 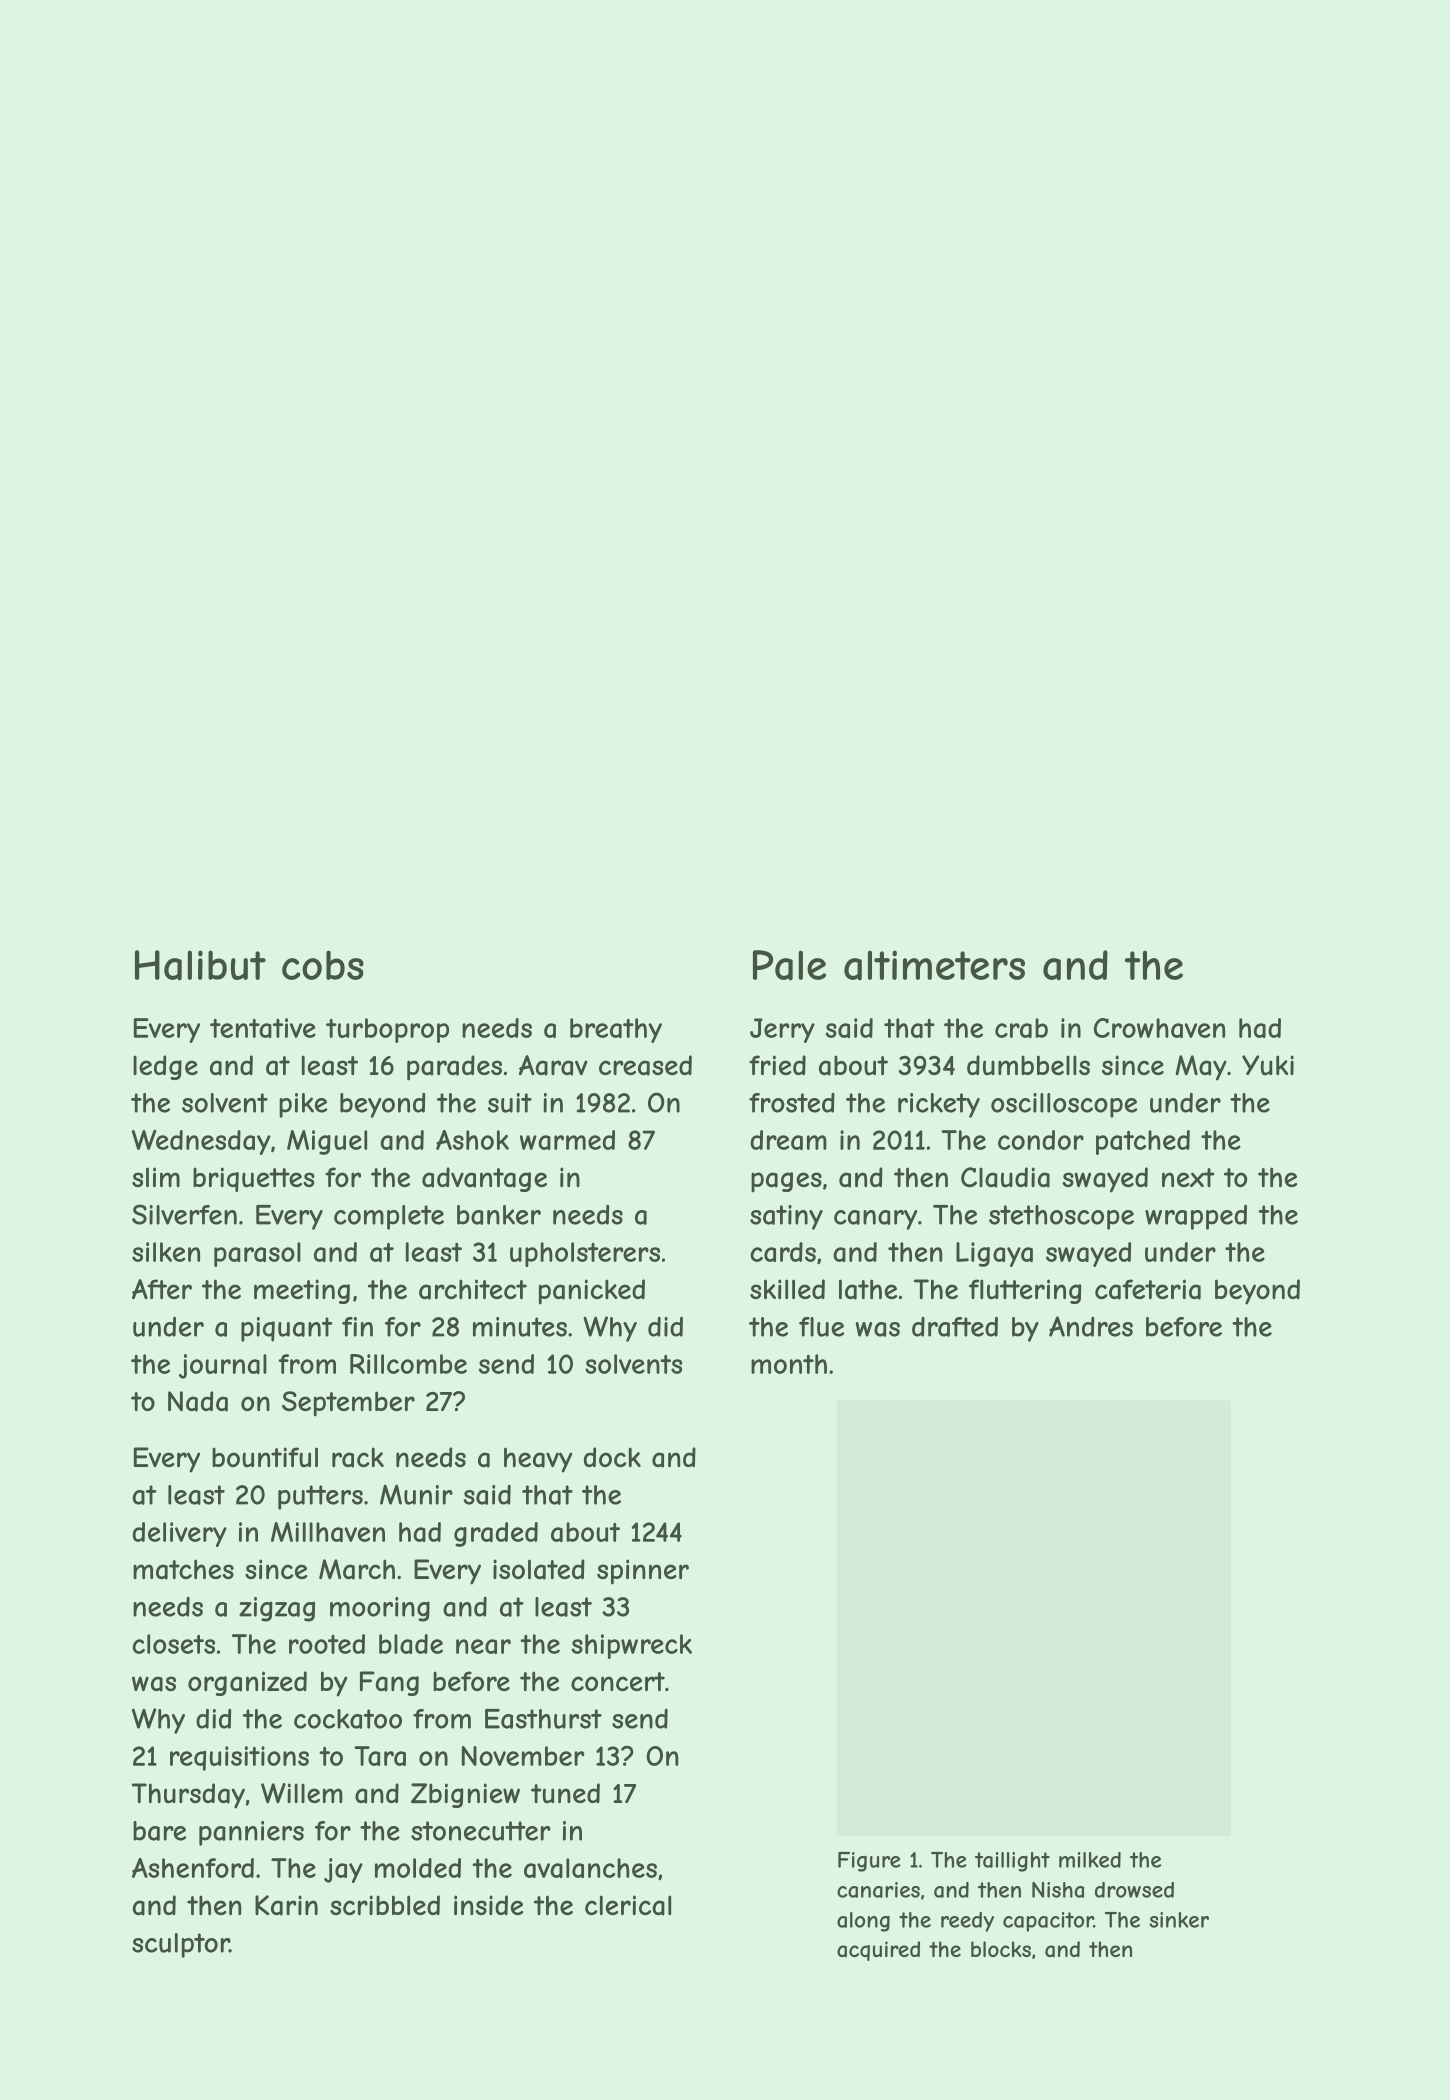 What do you see at coordinates (496, 1534) in the image?
I see `graded` at bounding box center [496, 1534].
